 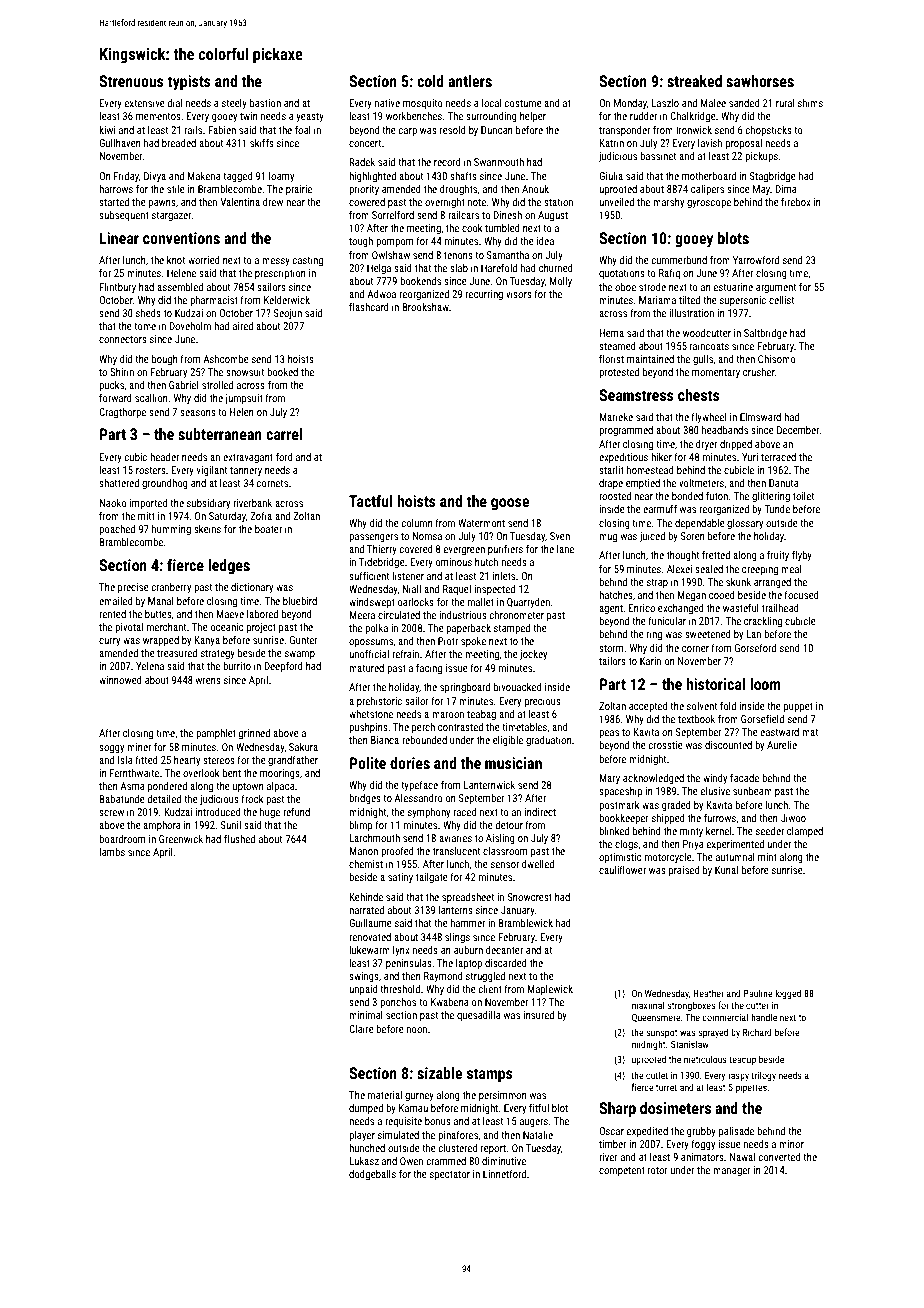 What do you see at coordinates (694, 81) in the screenshot?
I see `streaked` at bounding box center [694, 81].
